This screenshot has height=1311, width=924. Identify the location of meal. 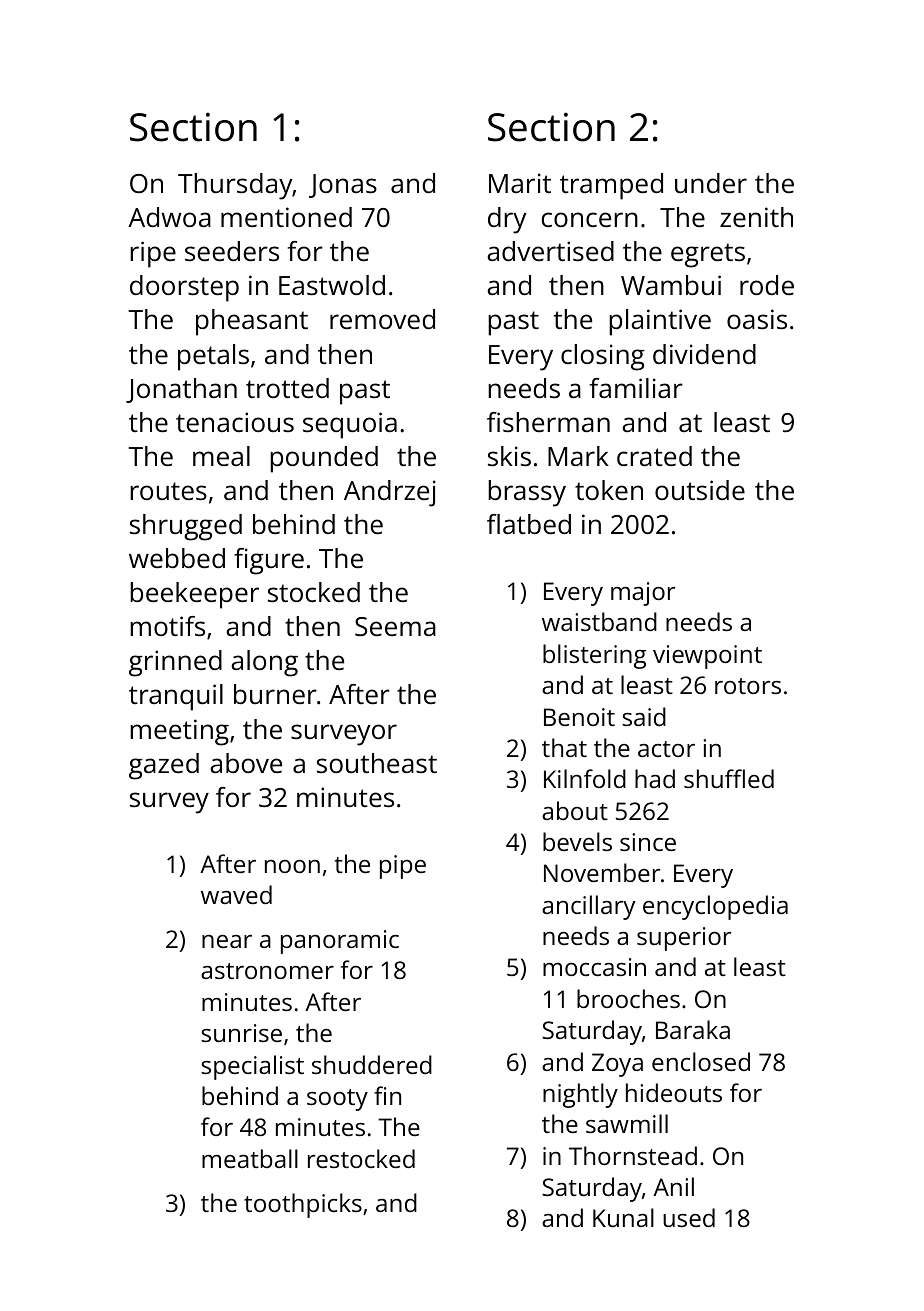
(221, 456).
